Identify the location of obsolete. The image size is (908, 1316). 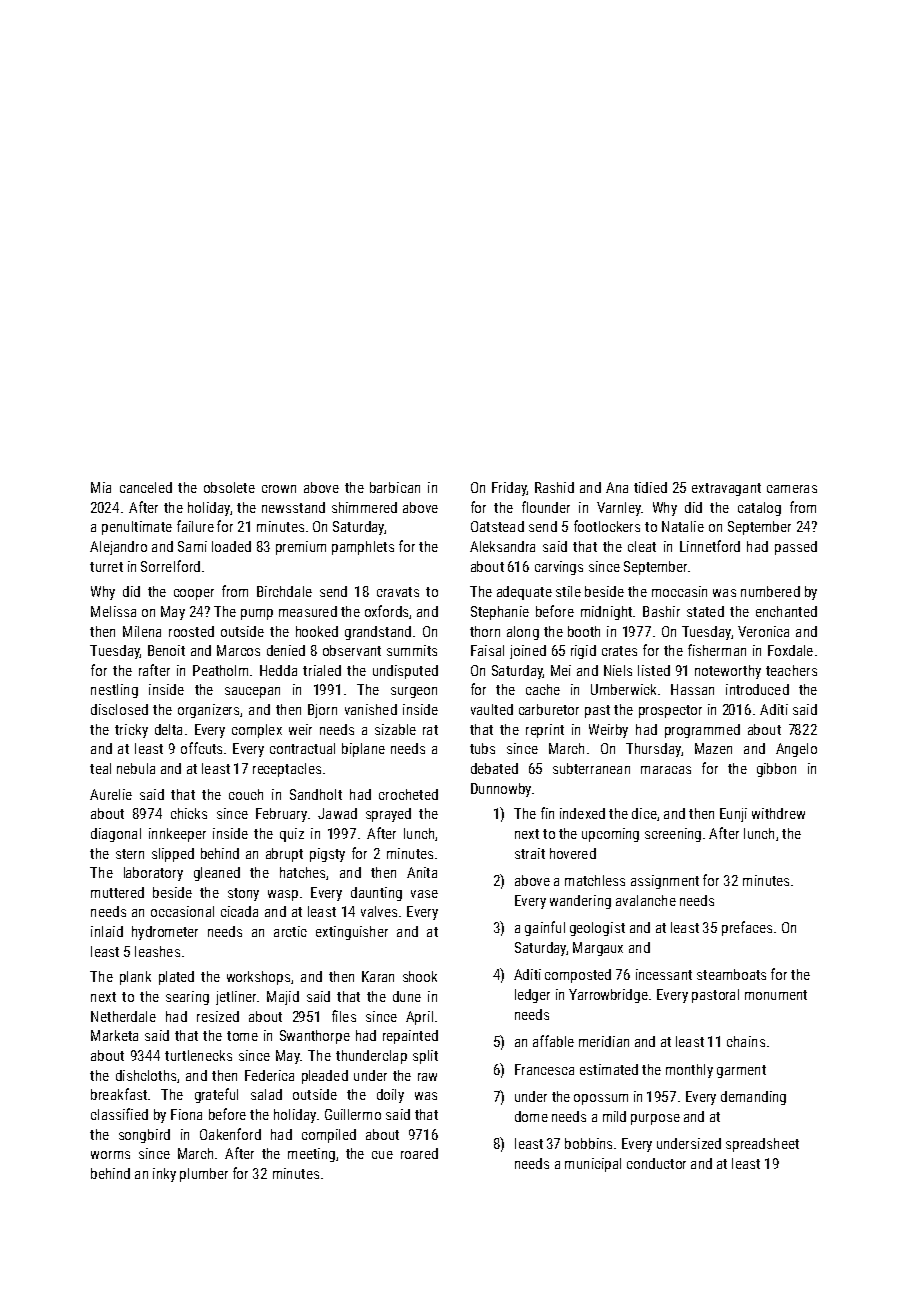
(229, 487).
